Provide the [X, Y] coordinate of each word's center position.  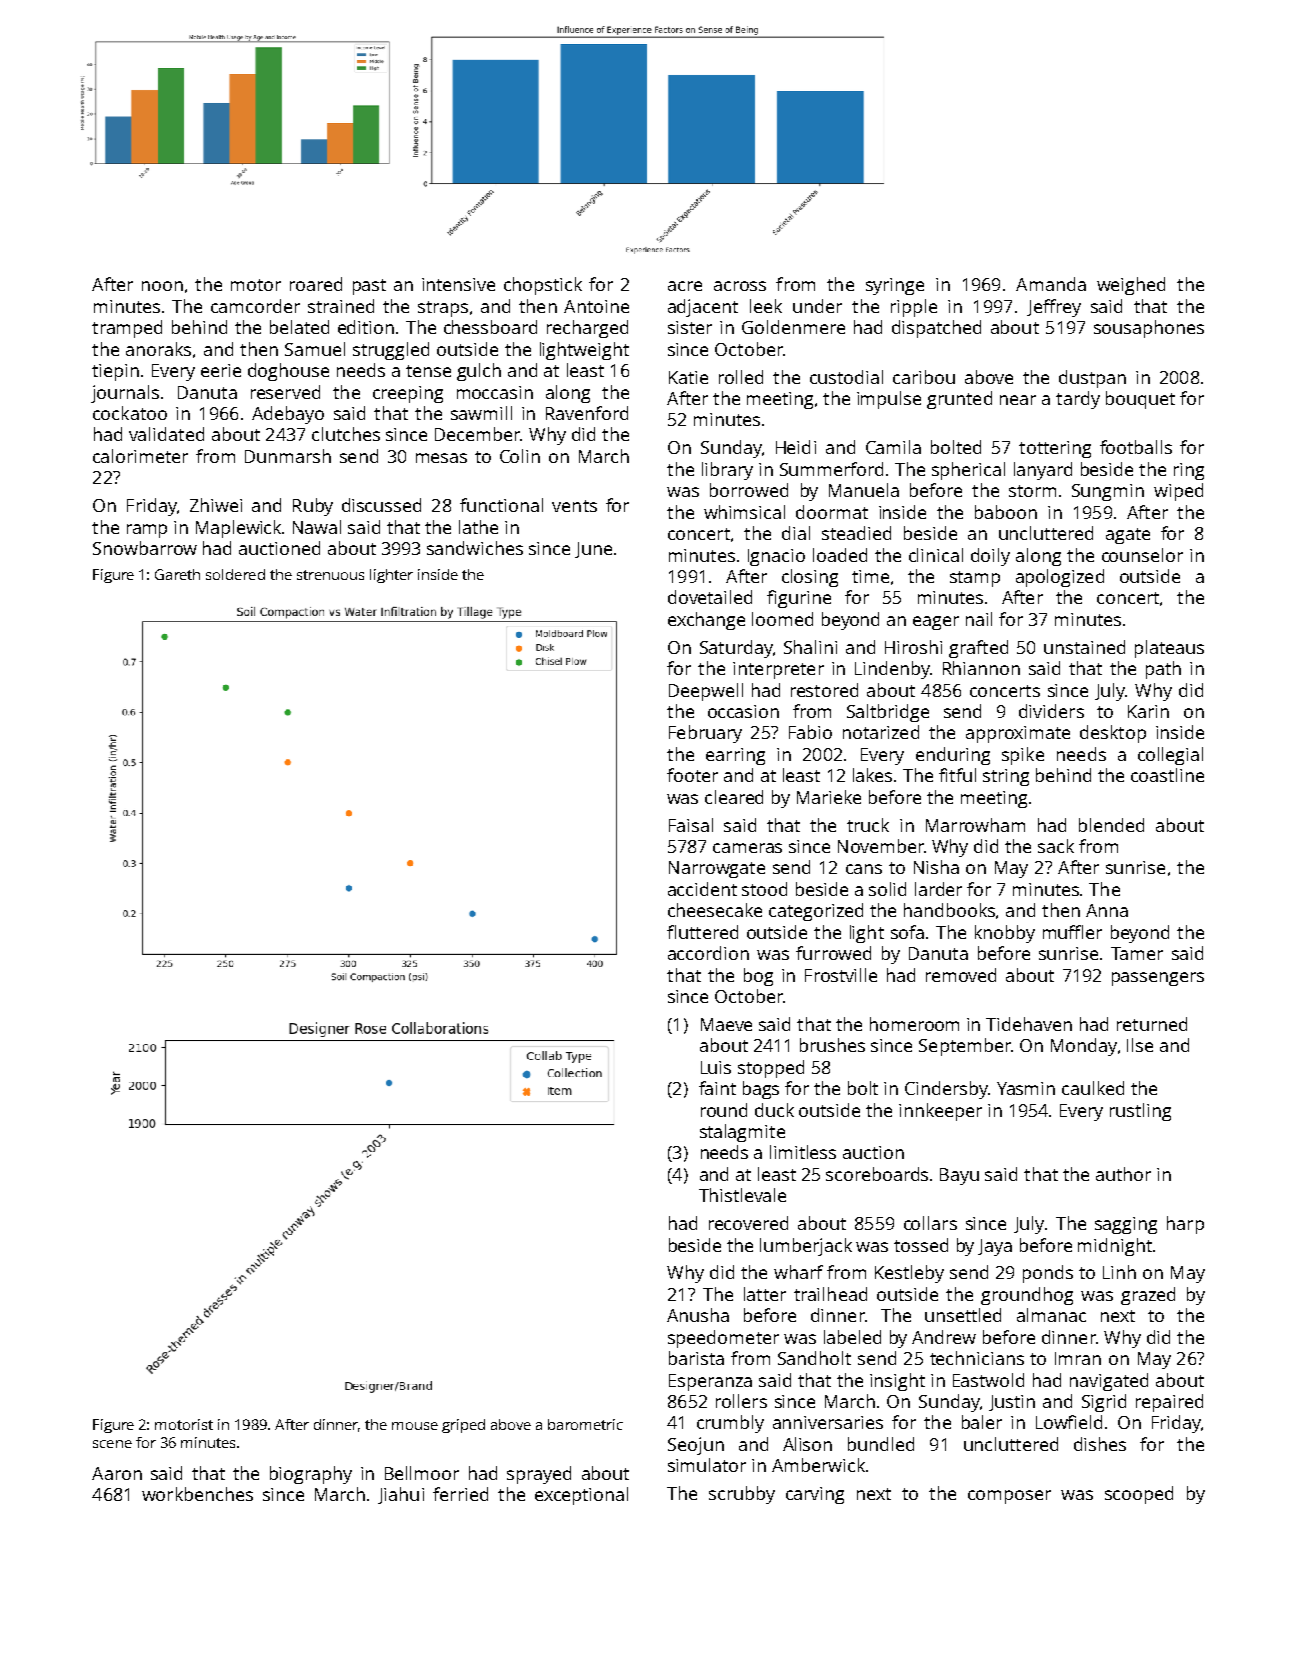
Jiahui [401, 1495]
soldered [235, 574]
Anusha [698, 1315]
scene [112, 1444]
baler [982, 1422]
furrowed [833, 953]
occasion [743, 711]
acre [685, 286]
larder [938, 889]
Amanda [1051, 284]
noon [162, 286]
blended [1111, 825]
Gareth [177, 574]
